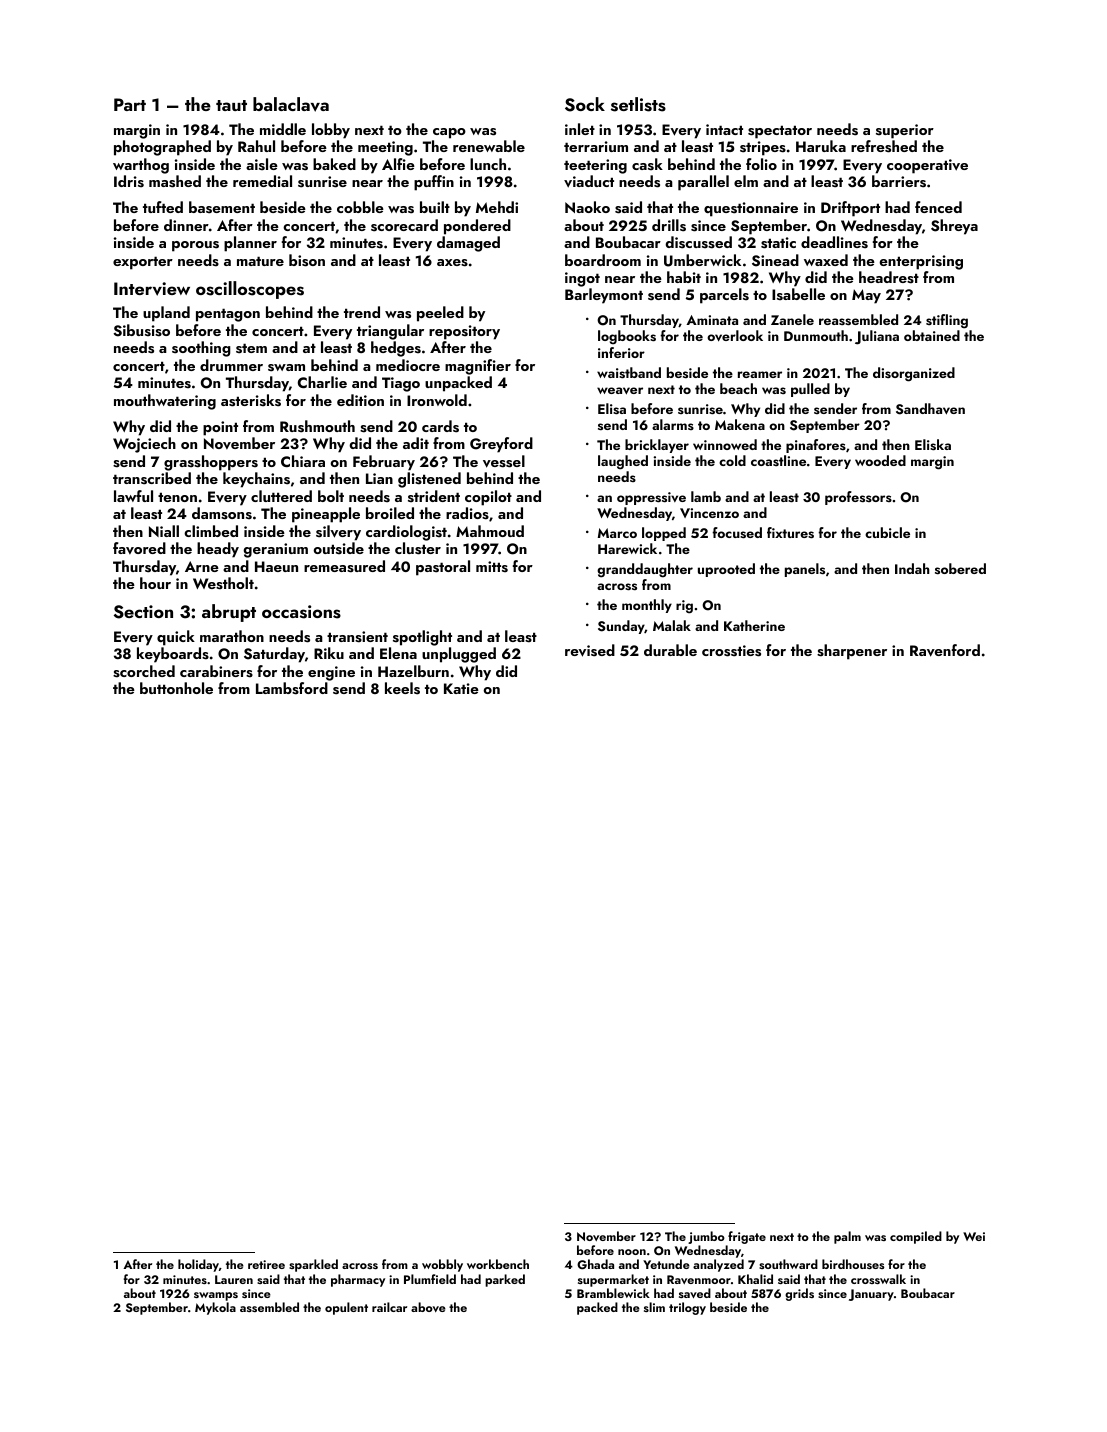 The width and height of the image is (1107, 1432). I want to click on vessel, so click(504, 461).
